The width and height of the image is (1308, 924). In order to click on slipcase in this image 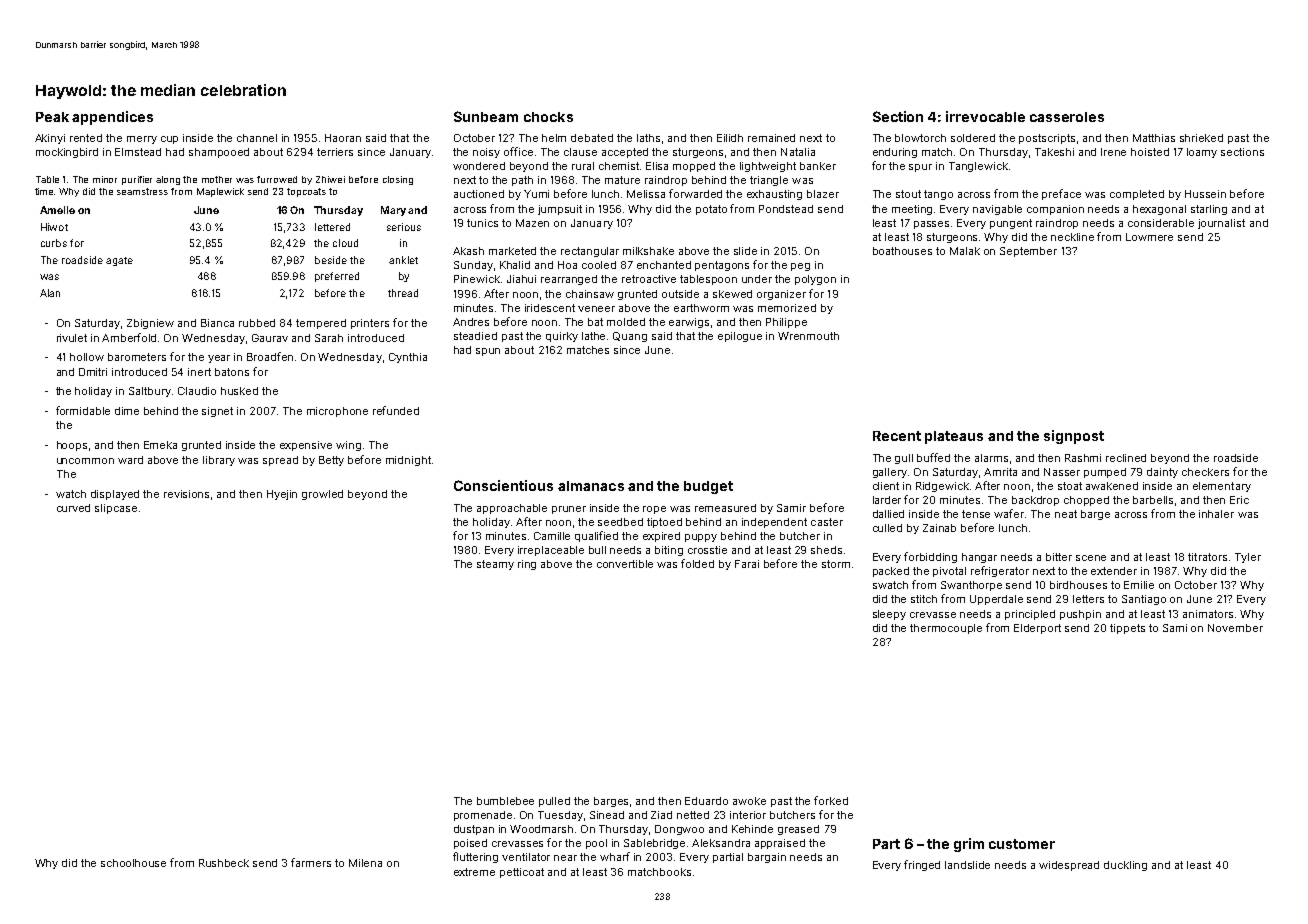, I will do `click(116, 509)`.
